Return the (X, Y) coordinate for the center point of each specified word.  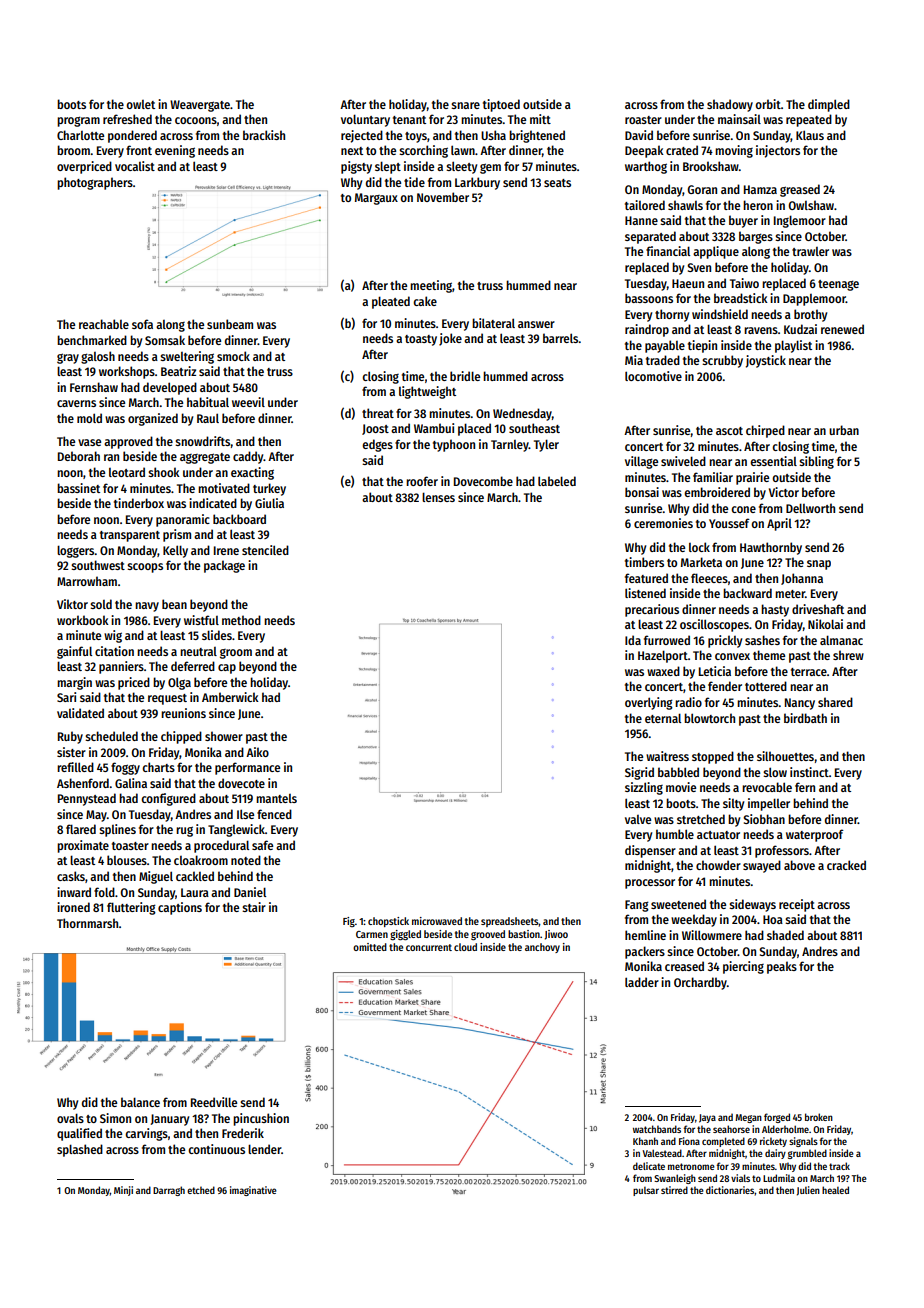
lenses (438, 497)
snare (465, 105)
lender (264, 1149)
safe (262, 845)
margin (74, 683)
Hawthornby (771, 548)
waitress (667, 756)
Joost (375, 429)
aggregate (205, 458)
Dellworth (810, 508)
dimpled (829, 105)
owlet (140, 104)
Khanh (645, 1141)
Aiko (257, 752)
